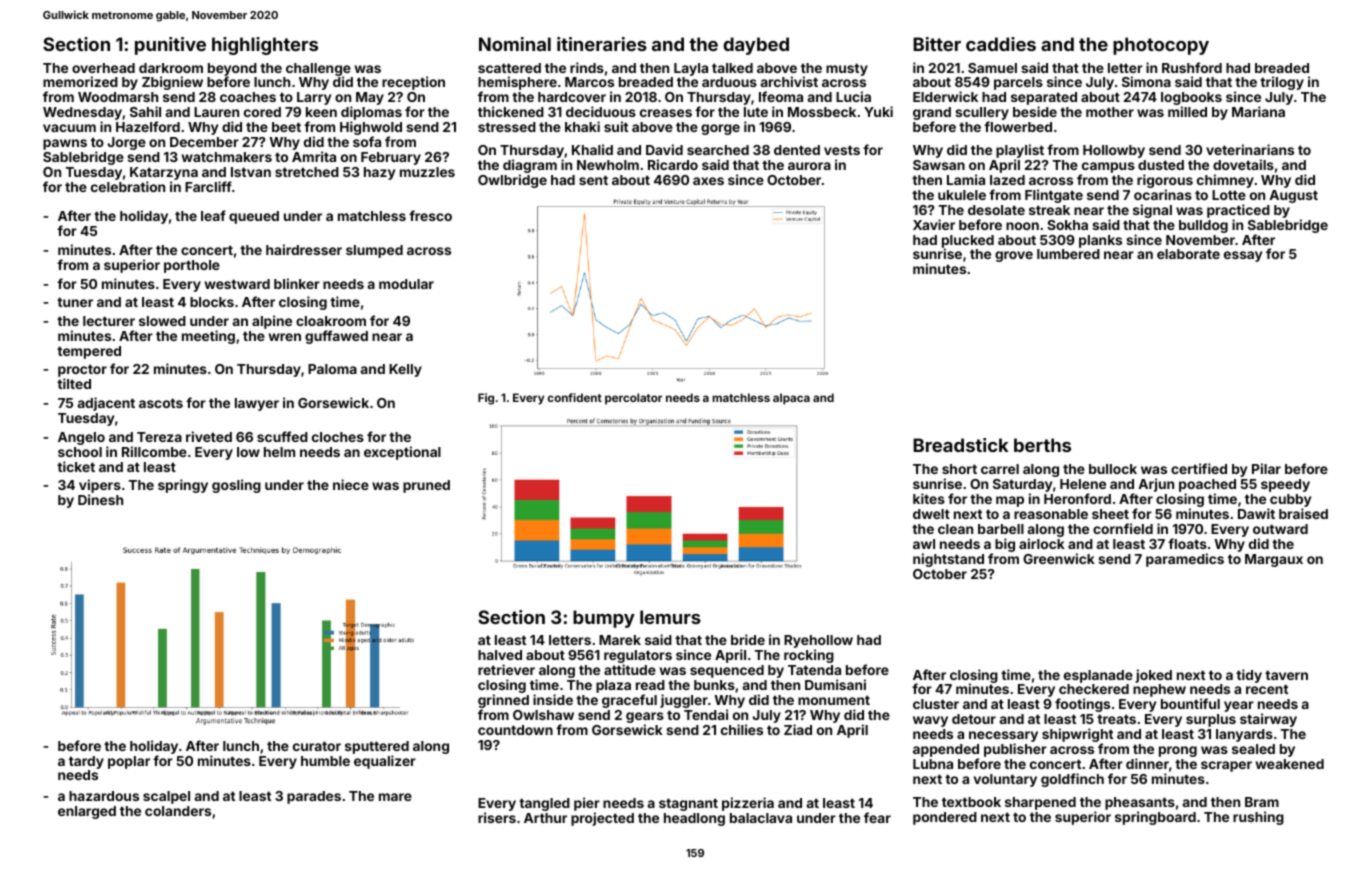 Image resolution: width=1372 pixels, height=887 pixels. Describe the element at coordinates (371, 129) in the screenshot. I see `Highwold` at that location.
